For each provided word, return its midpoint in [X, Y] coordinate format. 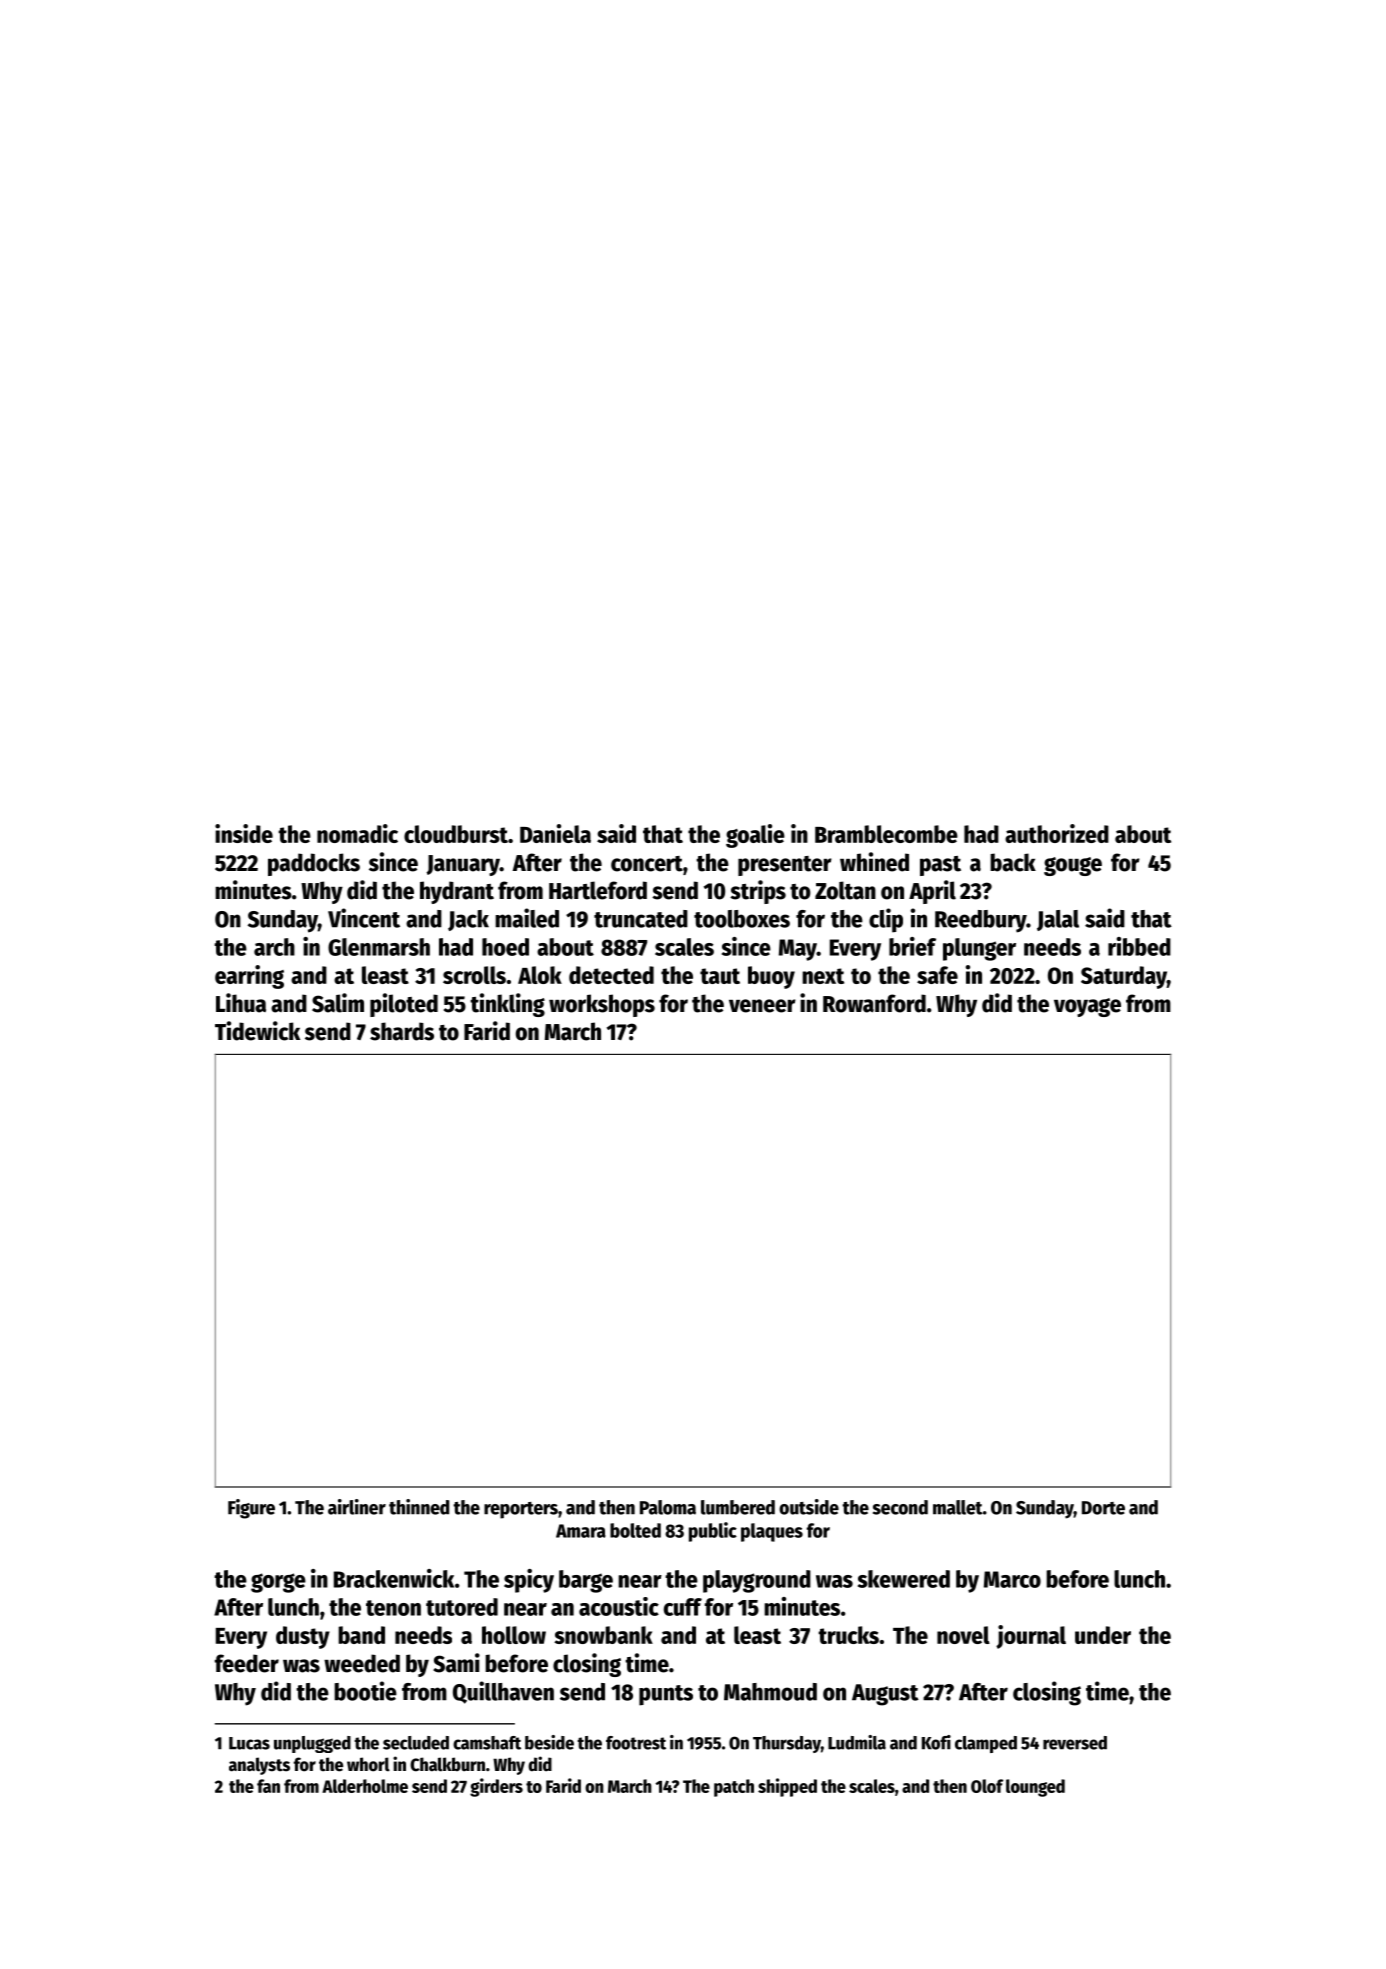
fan [268, 1786]
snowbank [603, 1635]
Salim [338, 1003]
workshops [602, 1005]
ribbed [1139, 946]
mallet [958, 1507]
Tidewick [257, 1031]
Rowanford [874, 1003]
